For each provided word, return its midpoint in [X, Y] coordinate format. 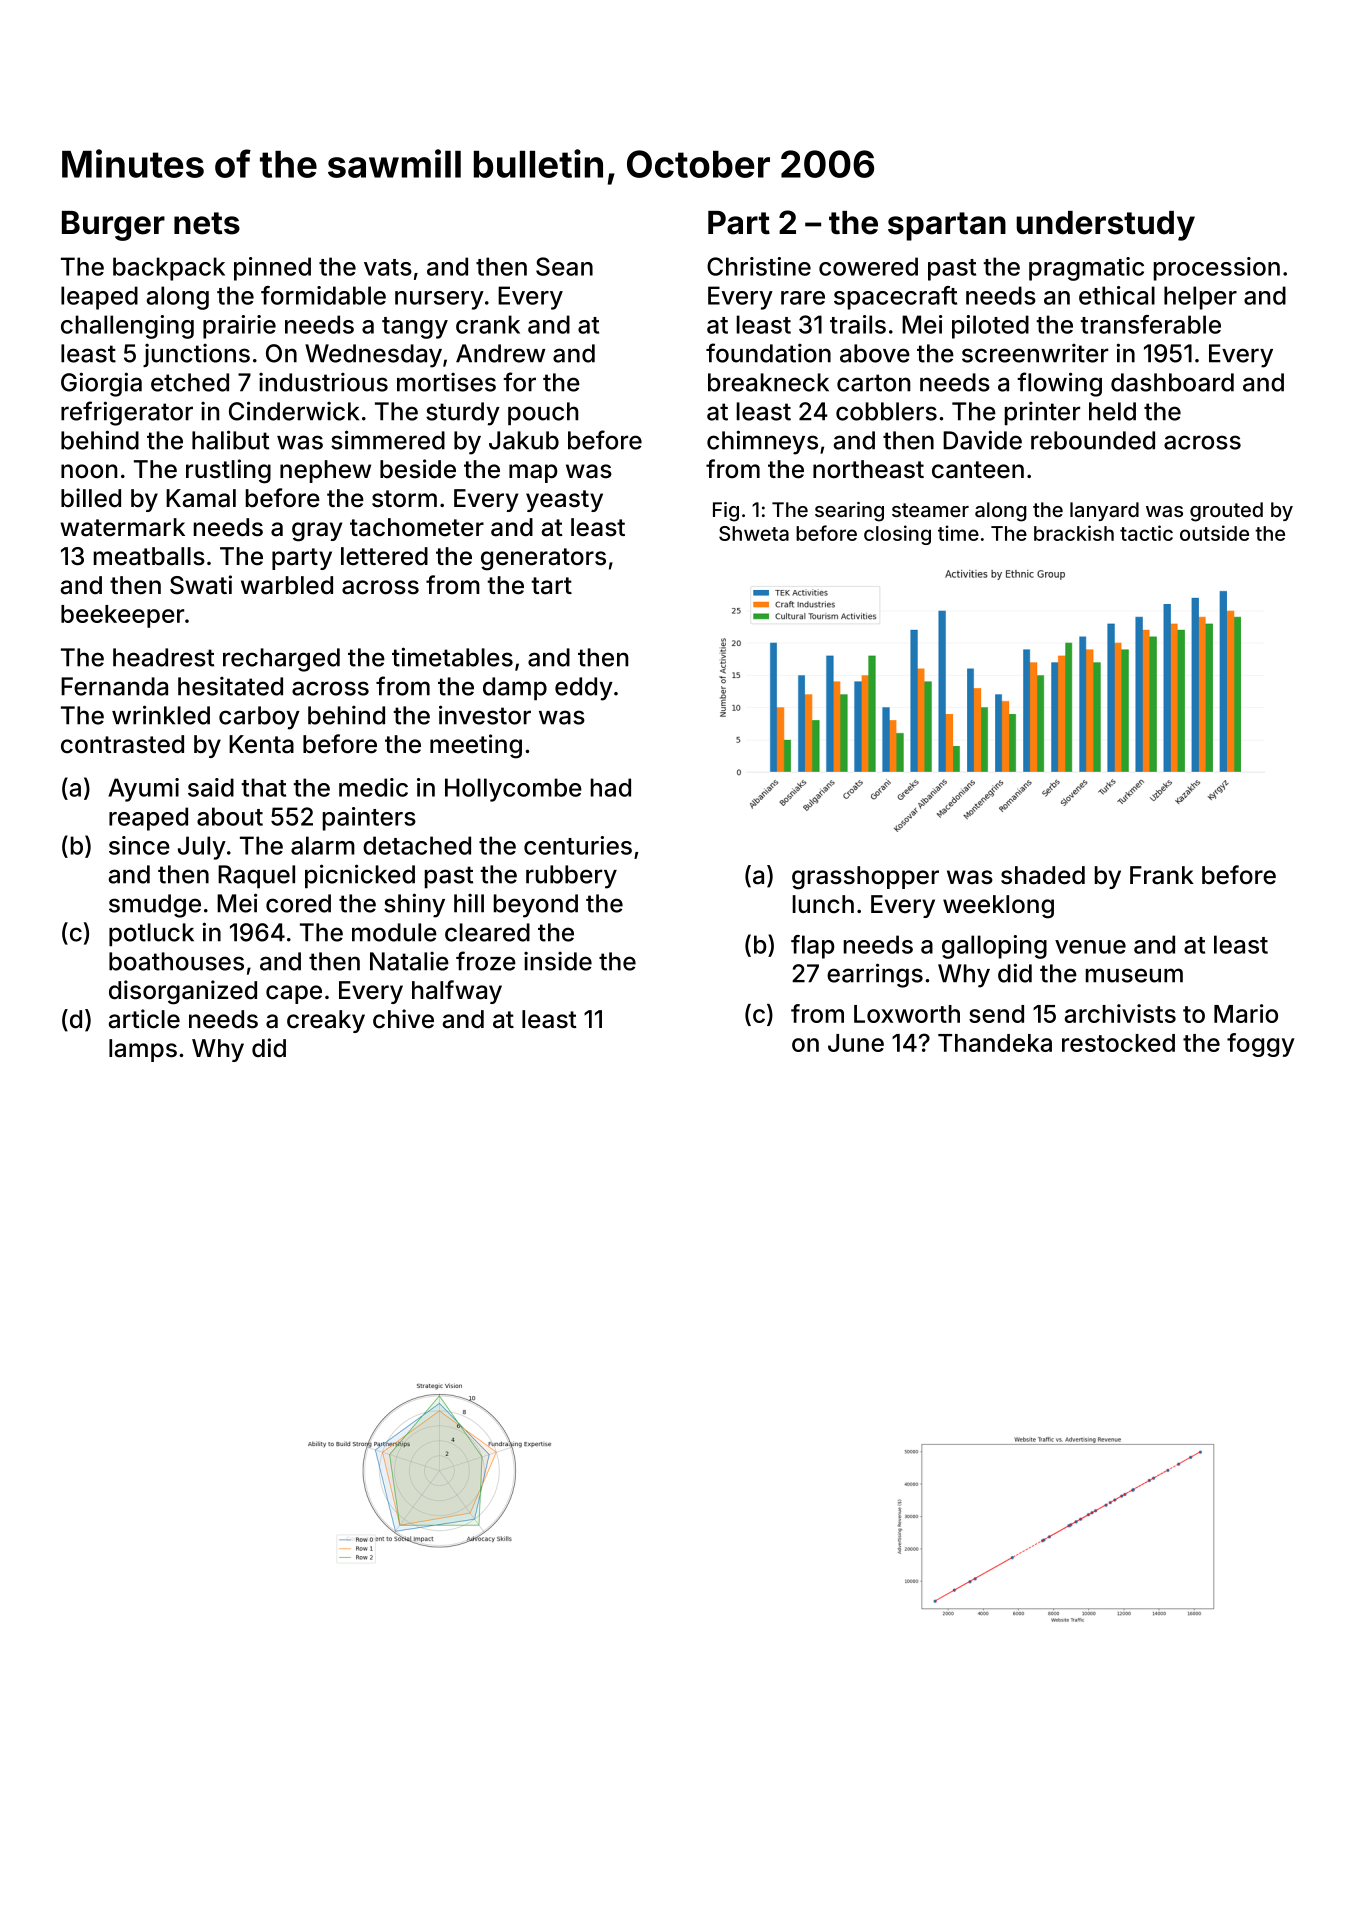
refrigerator [127, 413]
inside [558, 961]
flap [813, 947]
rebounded [1093, 440]
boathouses [176, 961]
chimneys [762, 442]
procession [1217, 269]
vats [388, 267]
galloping [994, 947]
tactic [1146, 533]
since [139, 845]
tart [551, 586]
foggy [1261, 1045]
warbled [287, 585]
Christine [759, 266]
